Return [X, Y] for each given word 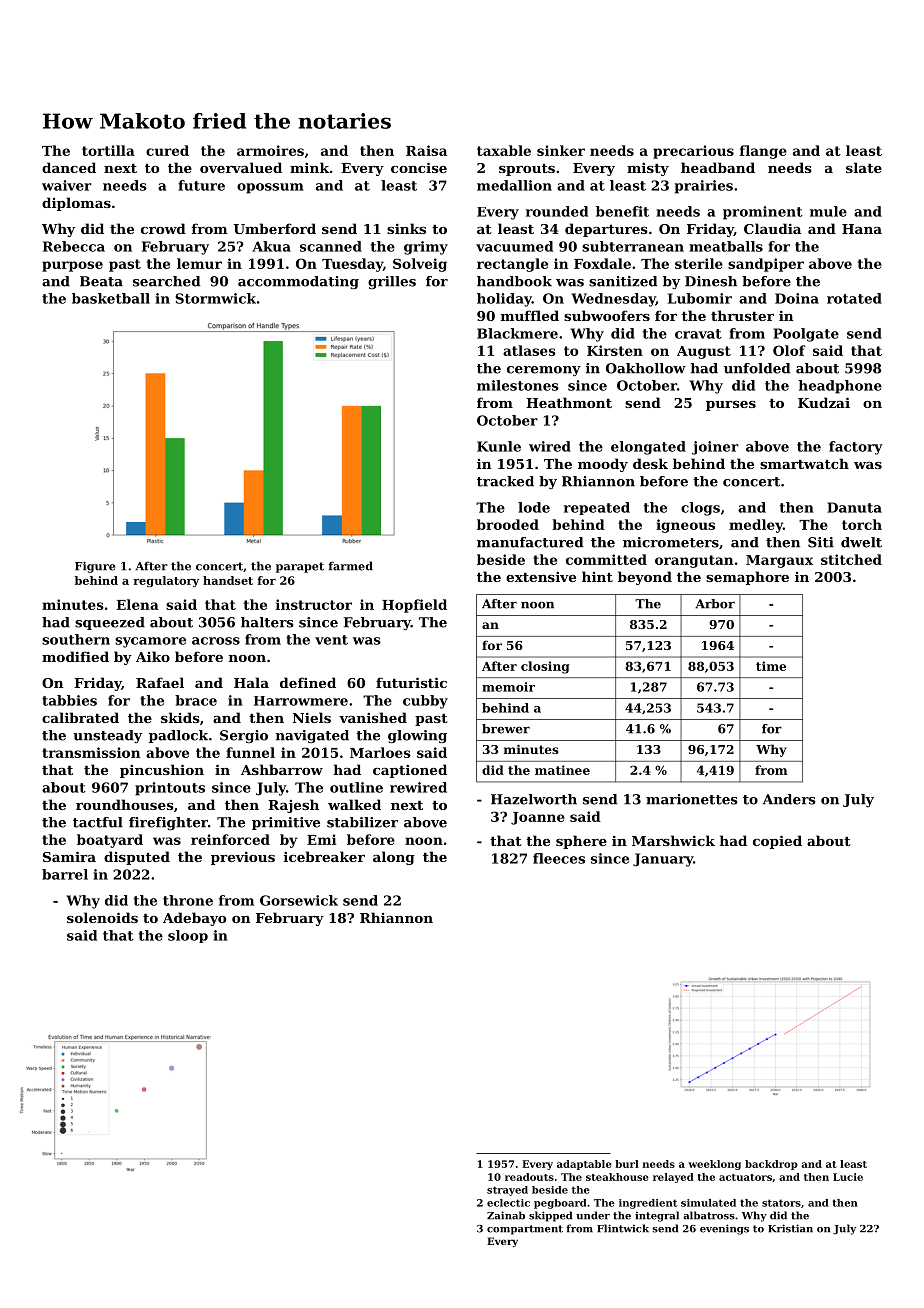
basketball [111, 298]
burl [627, 1164]
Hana [862, 229]
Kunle [499, 446]
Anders [789, 799]
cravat [698, 334]
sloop [188, 936]
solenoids [102, 917]
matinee [562, 770]
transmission [91, 752]
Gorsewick [299, 900]
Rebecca [74, 246]
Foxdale [602, 263]
